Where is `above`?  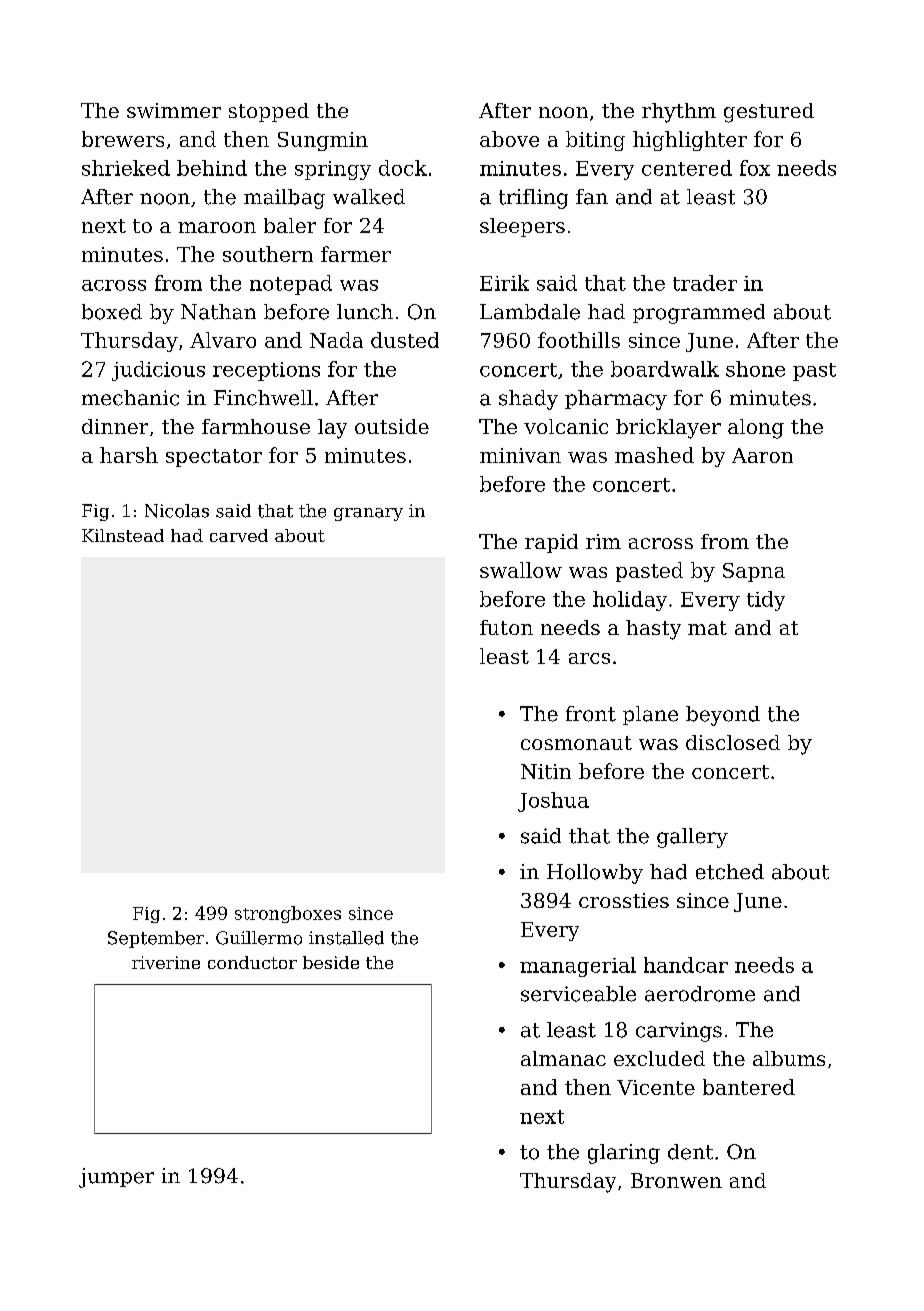
above is located at coordinates (509, 139).
